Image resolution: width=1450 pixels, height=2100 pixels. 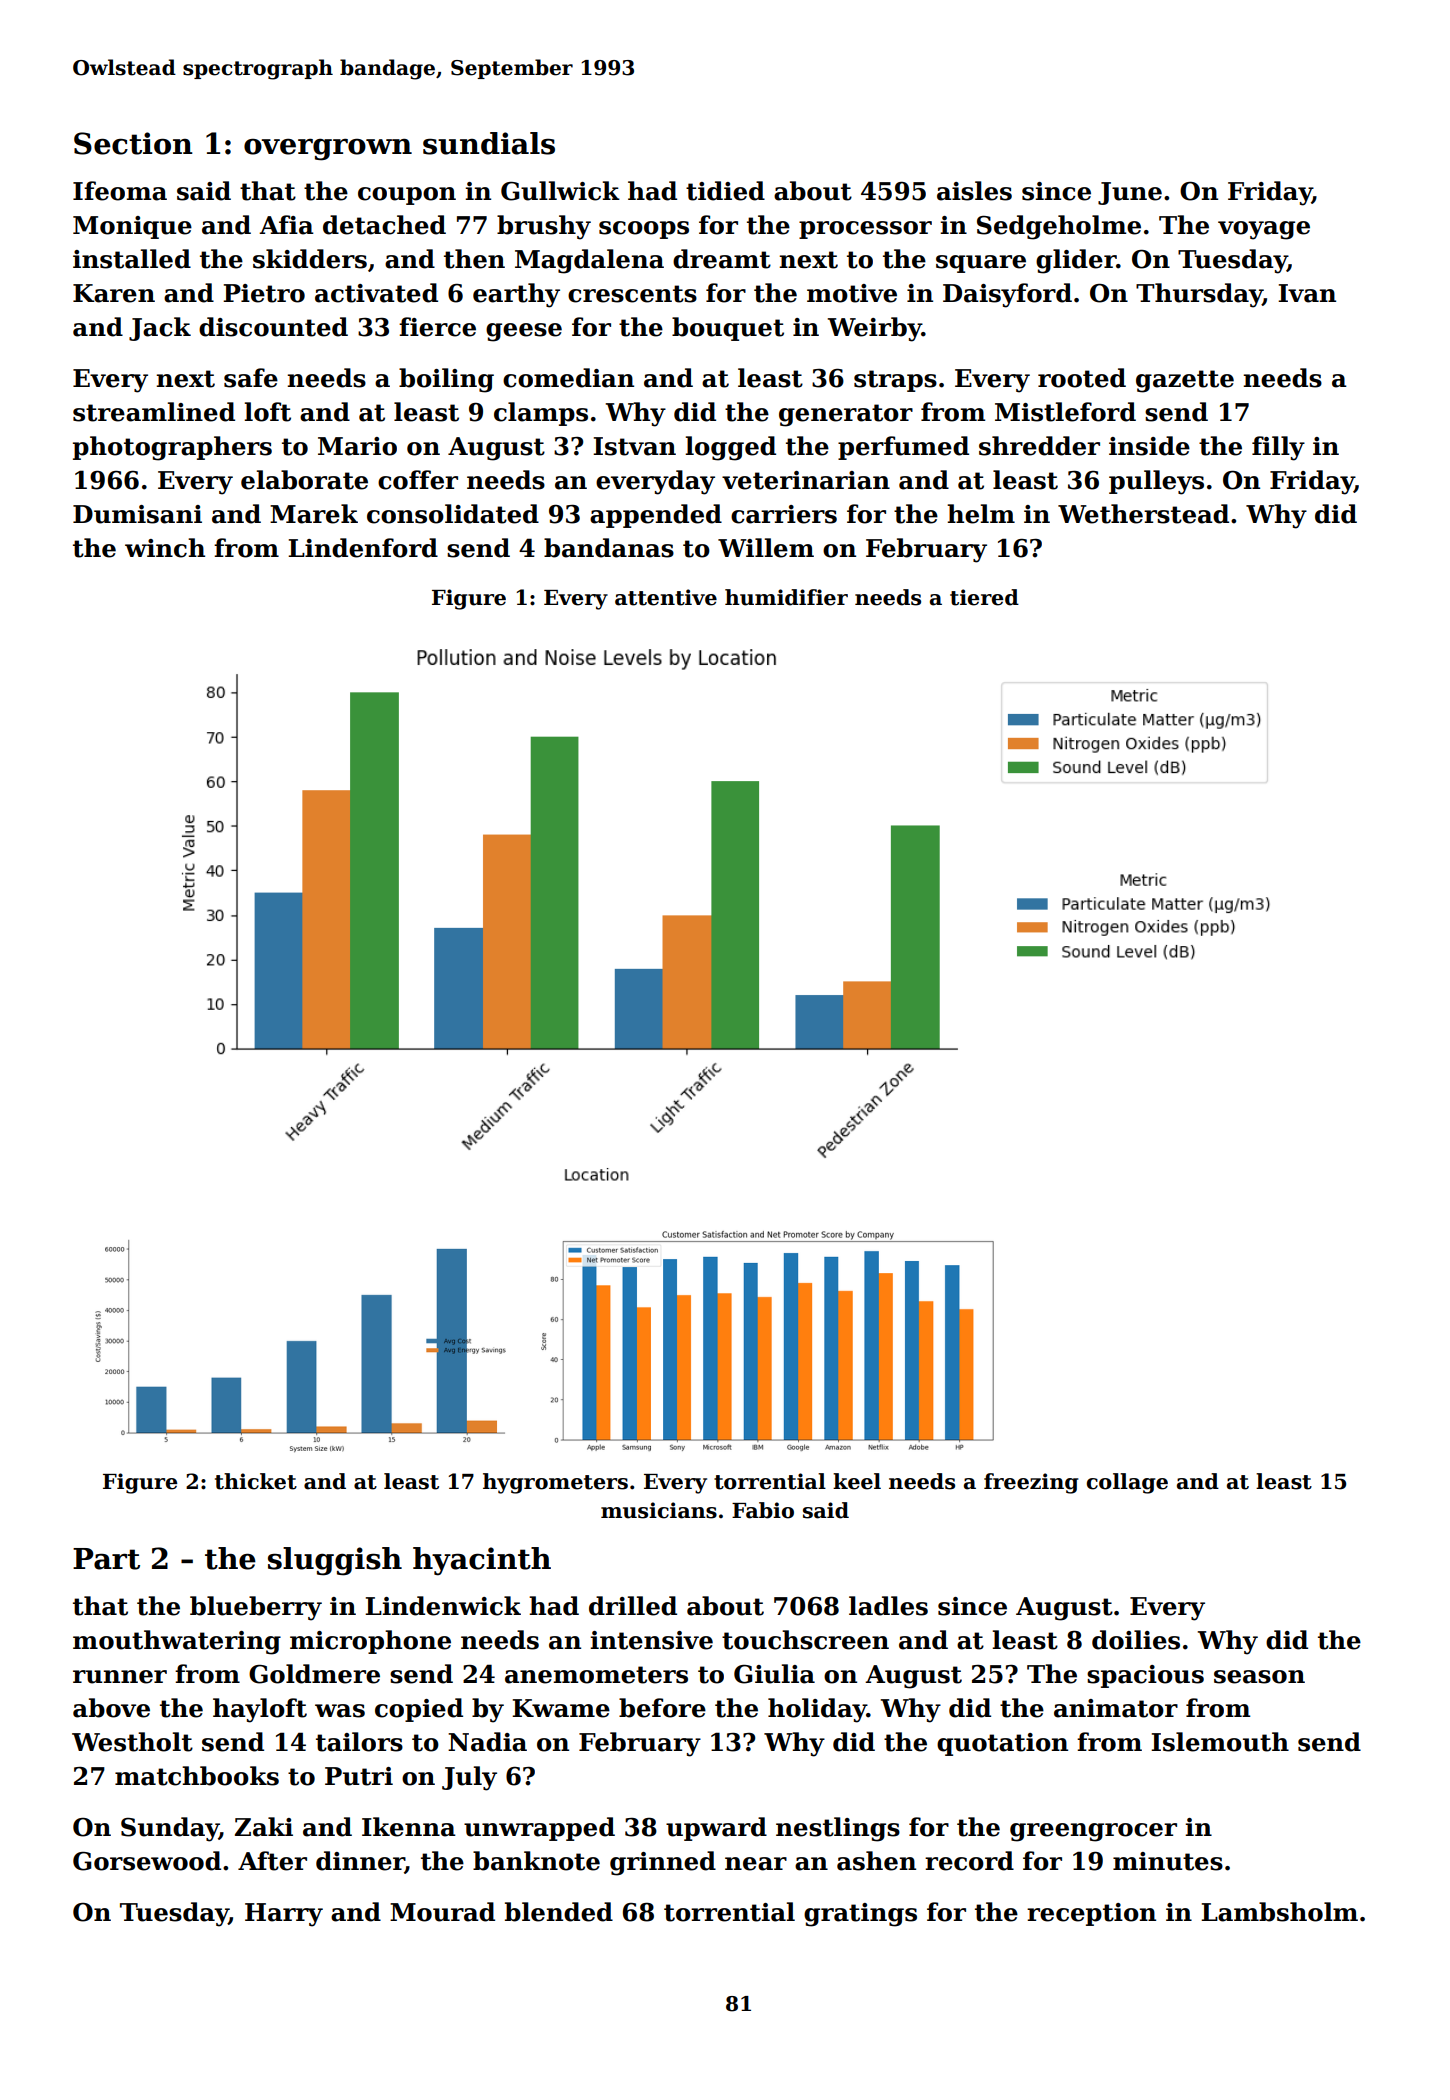 What do you see at coordinates (132, 1742) in the page?
I see `Westholt` at bounding box center [132, 1742].
